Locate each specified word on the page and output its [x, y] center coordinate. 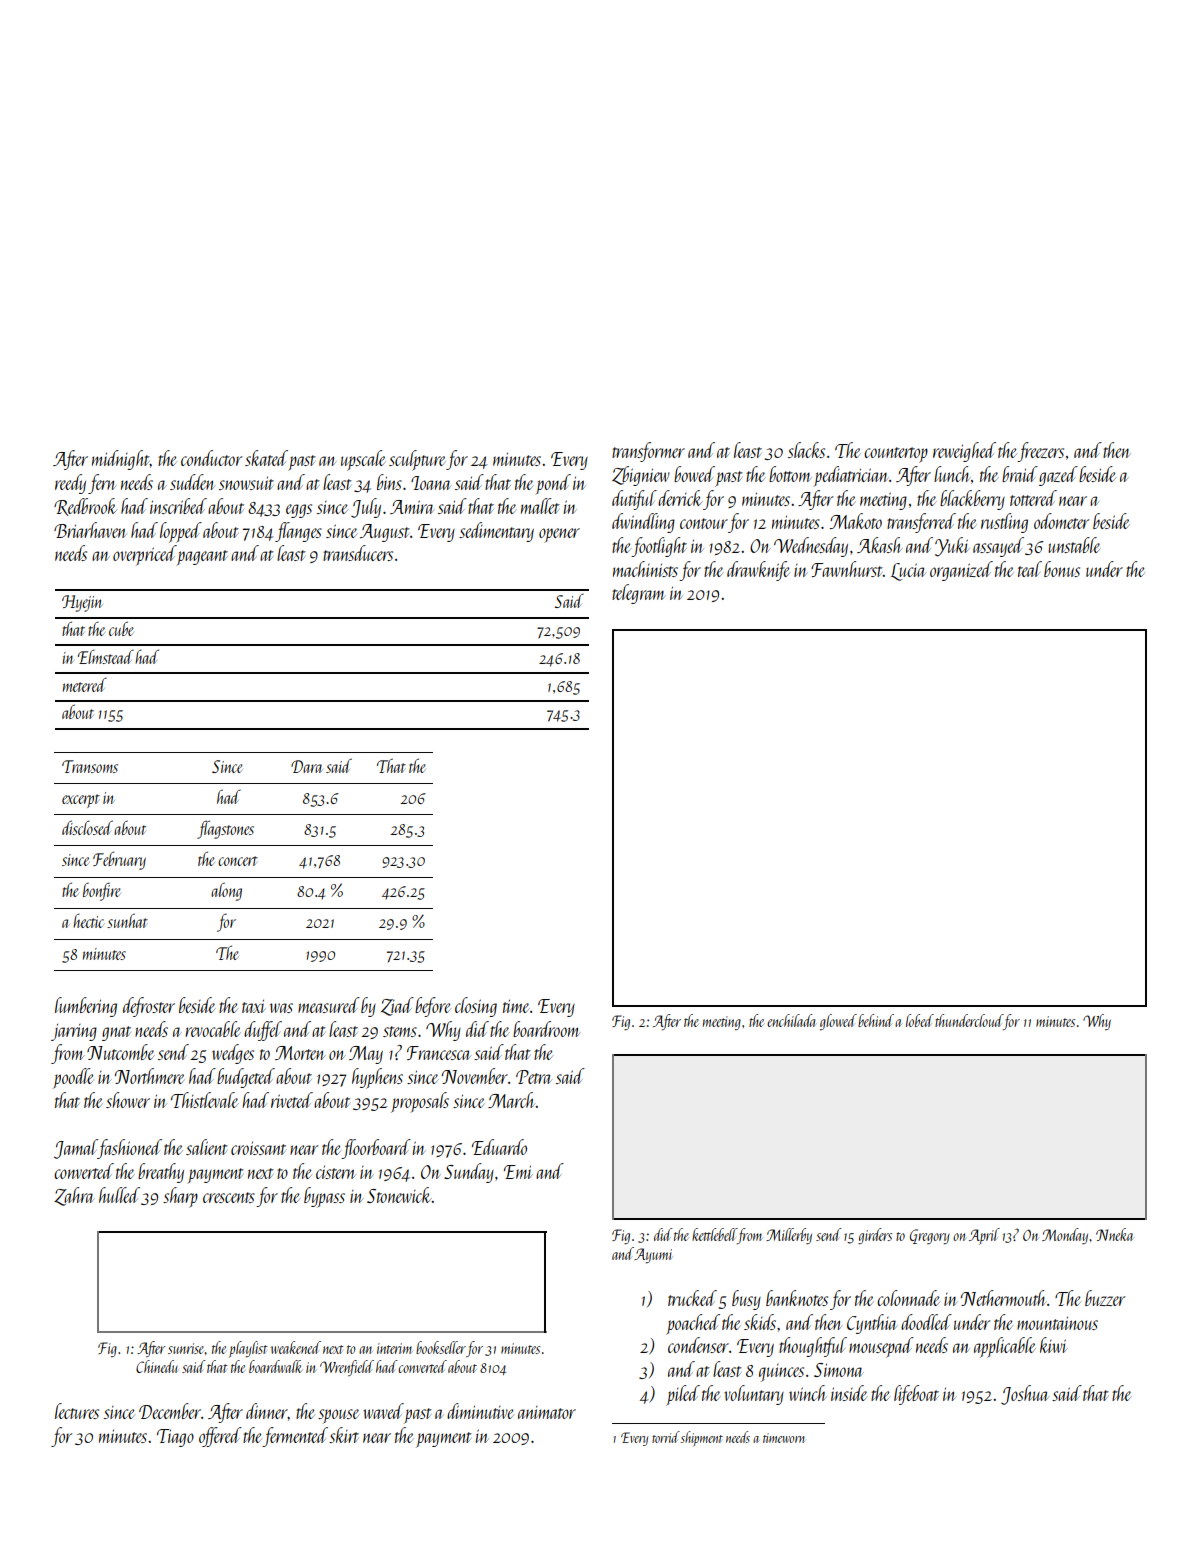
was [281, 1008]
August [385, 533]
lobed [920, 1020]
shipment [702, 1438]
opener [559, 535]
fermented [295, 1437]
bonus [1062, 569]
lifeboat [916, 1395]
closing [476, 1007]
